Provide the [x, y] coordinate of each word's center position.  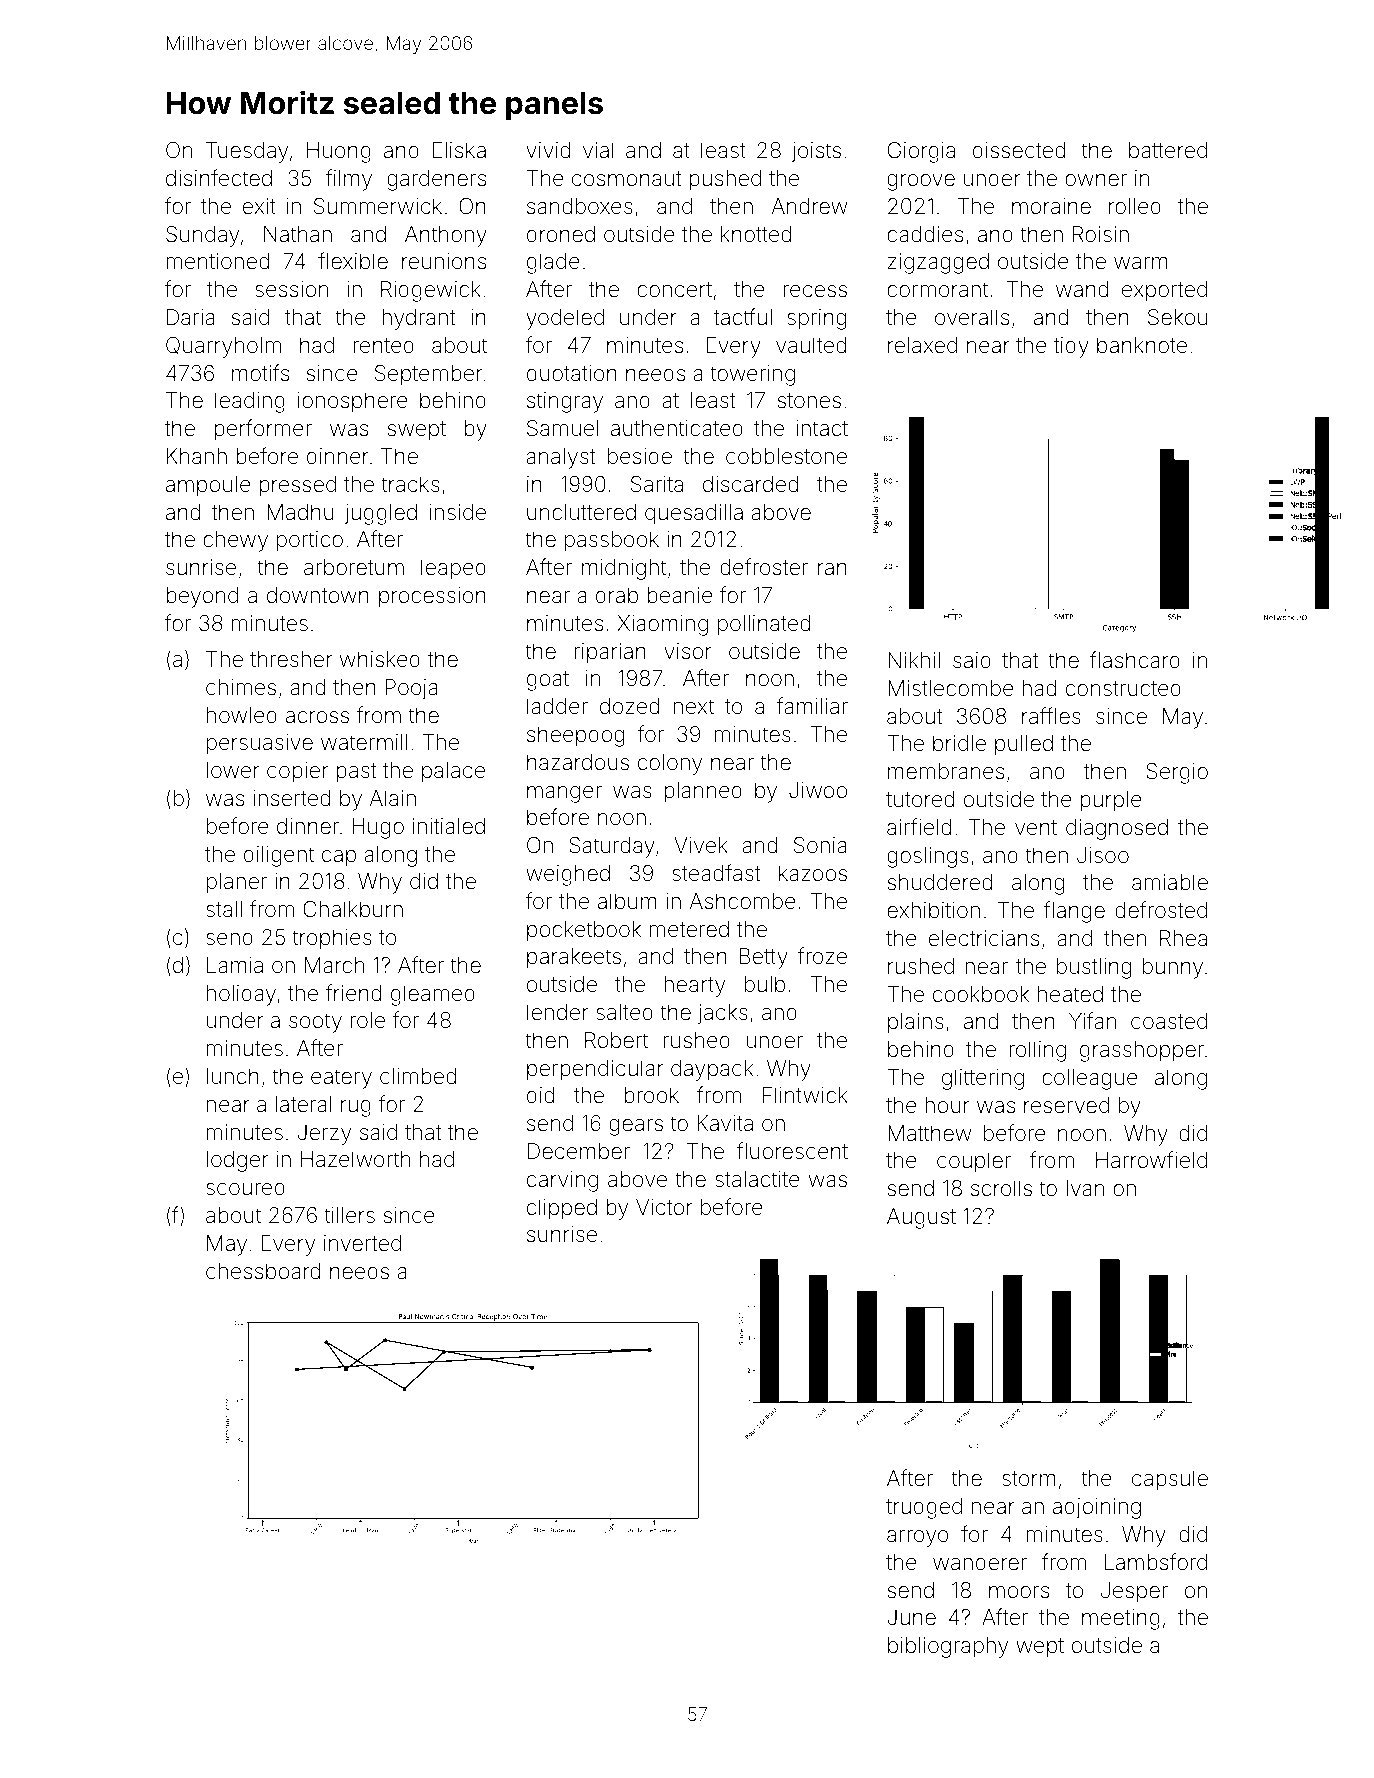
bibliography [948, 1647]
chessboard [263, 1271]
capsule [1170, 1480]
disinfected [219, 178]
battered [1168, 150]
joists [816, 152]
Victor [664, 1207]
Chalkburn [353, 909]
